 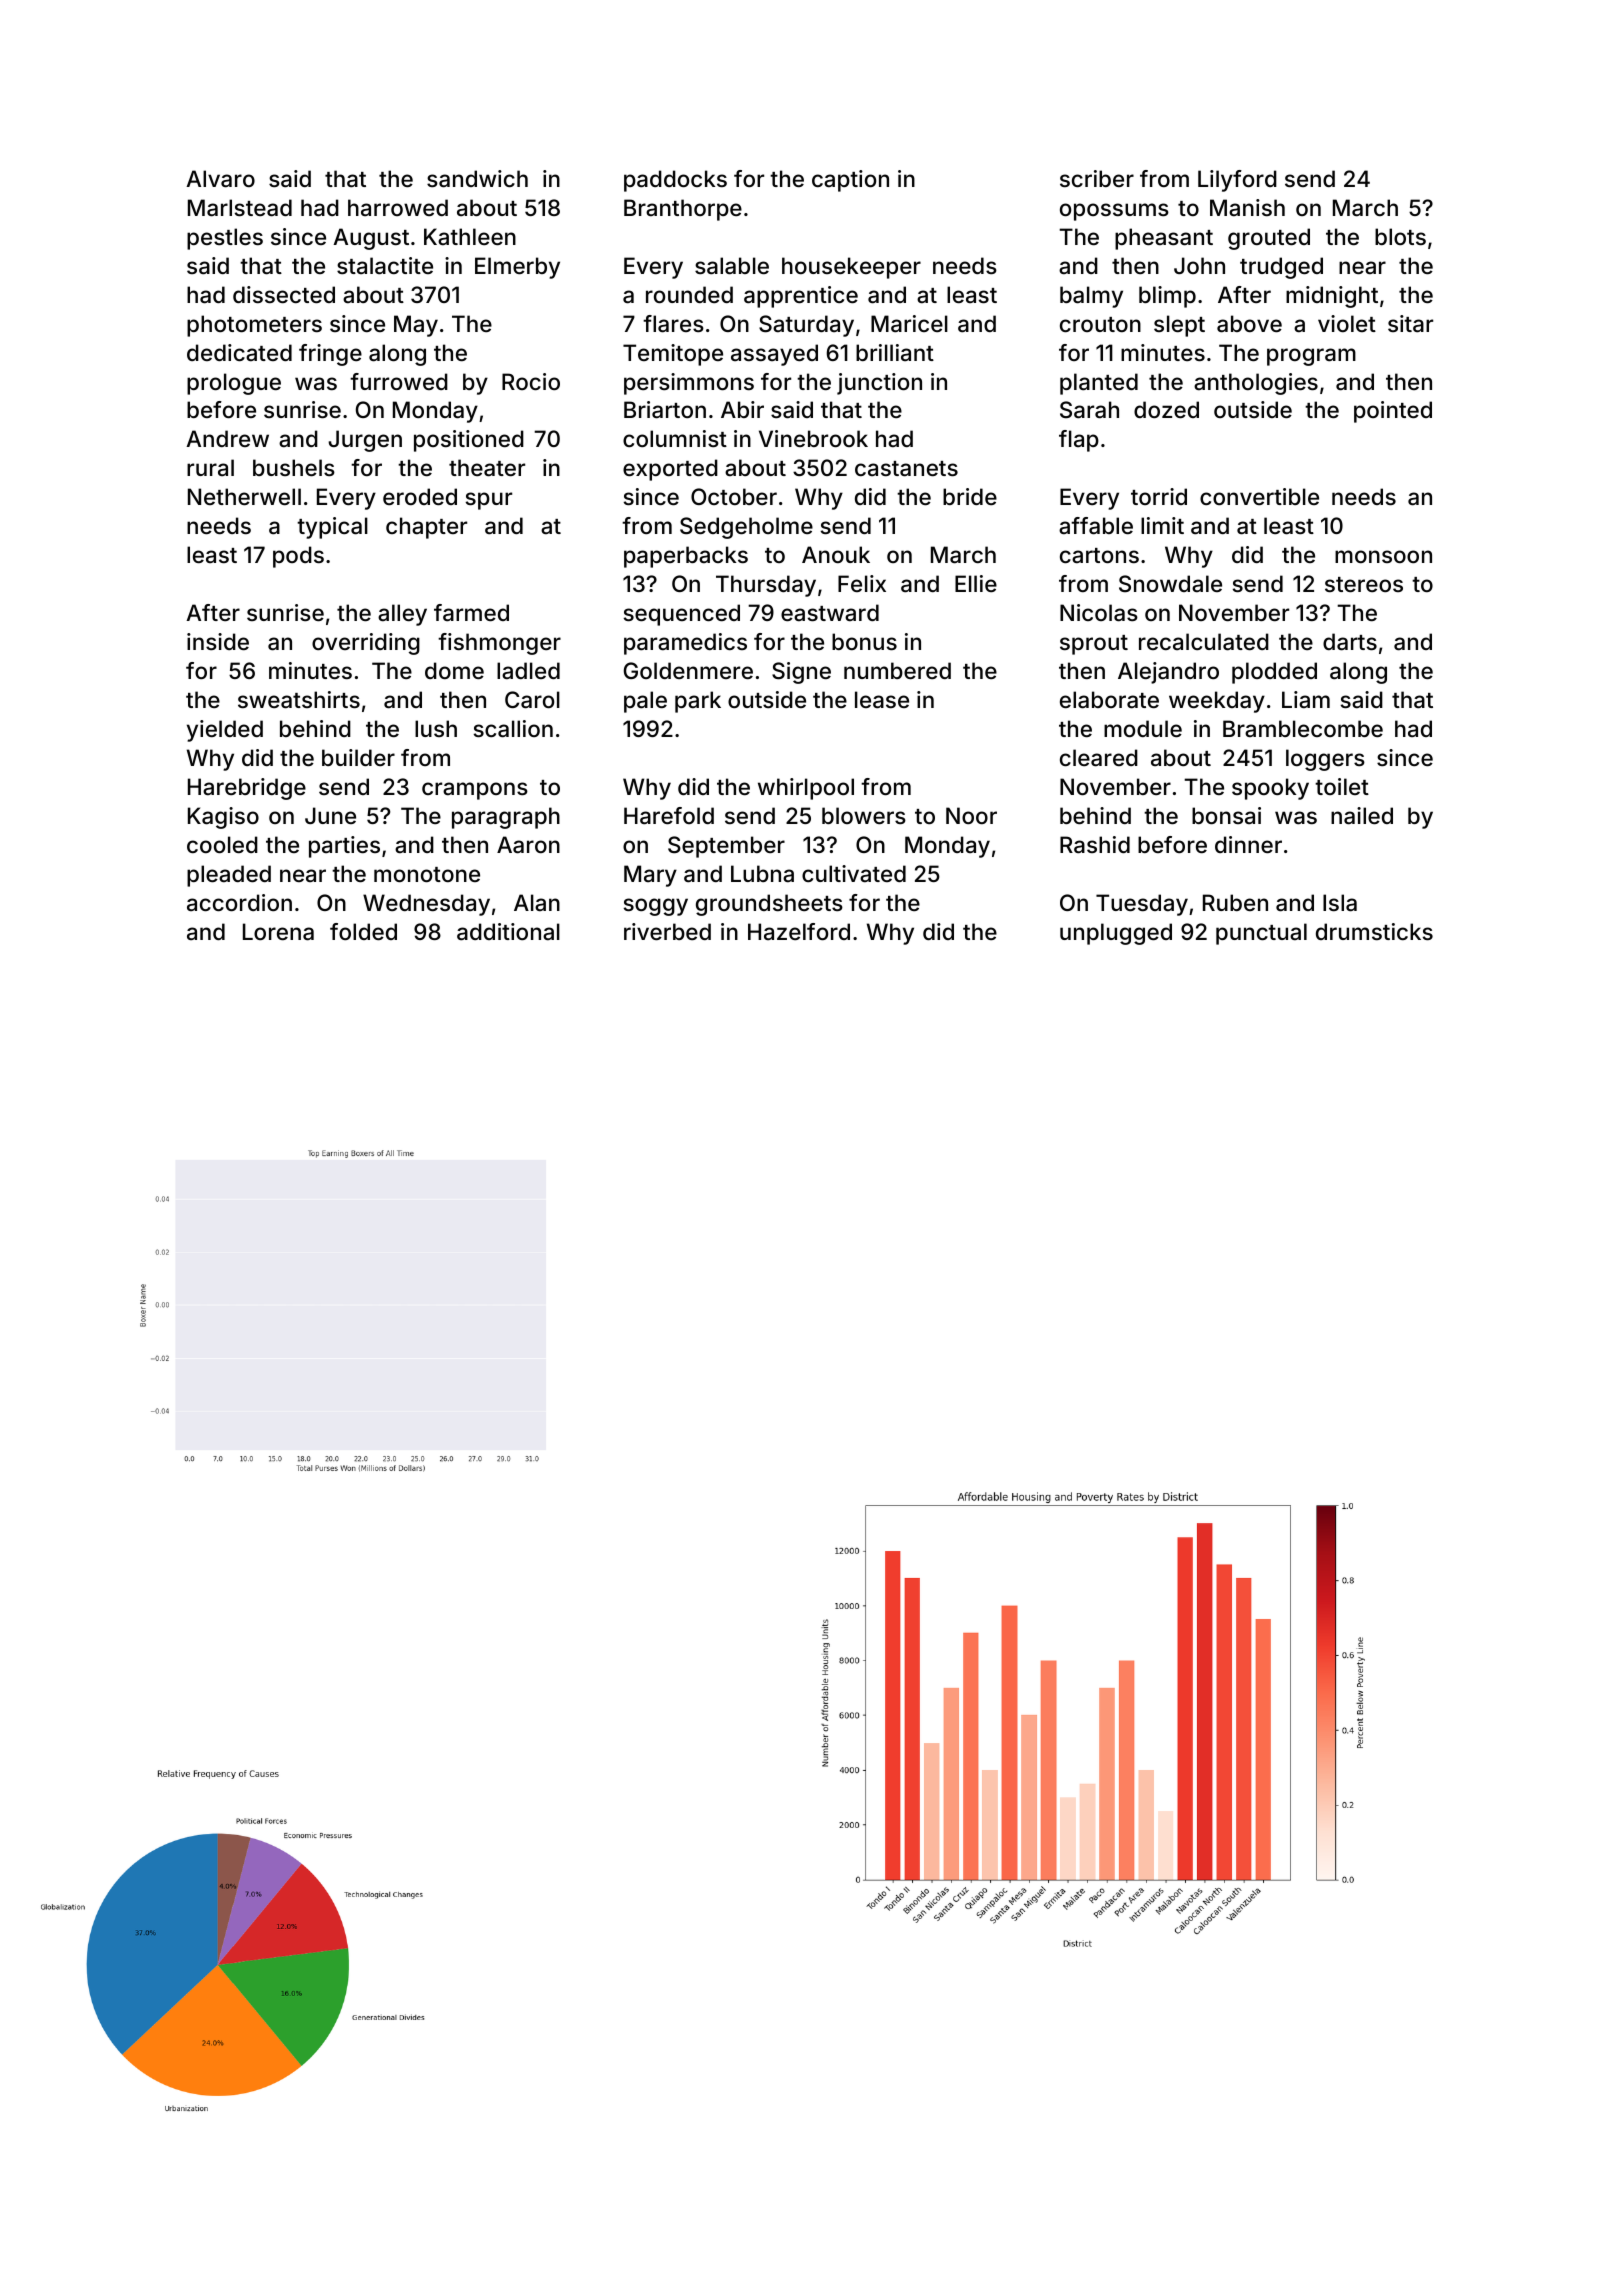 I want to click on fringe, so click(x=330, y=355).
